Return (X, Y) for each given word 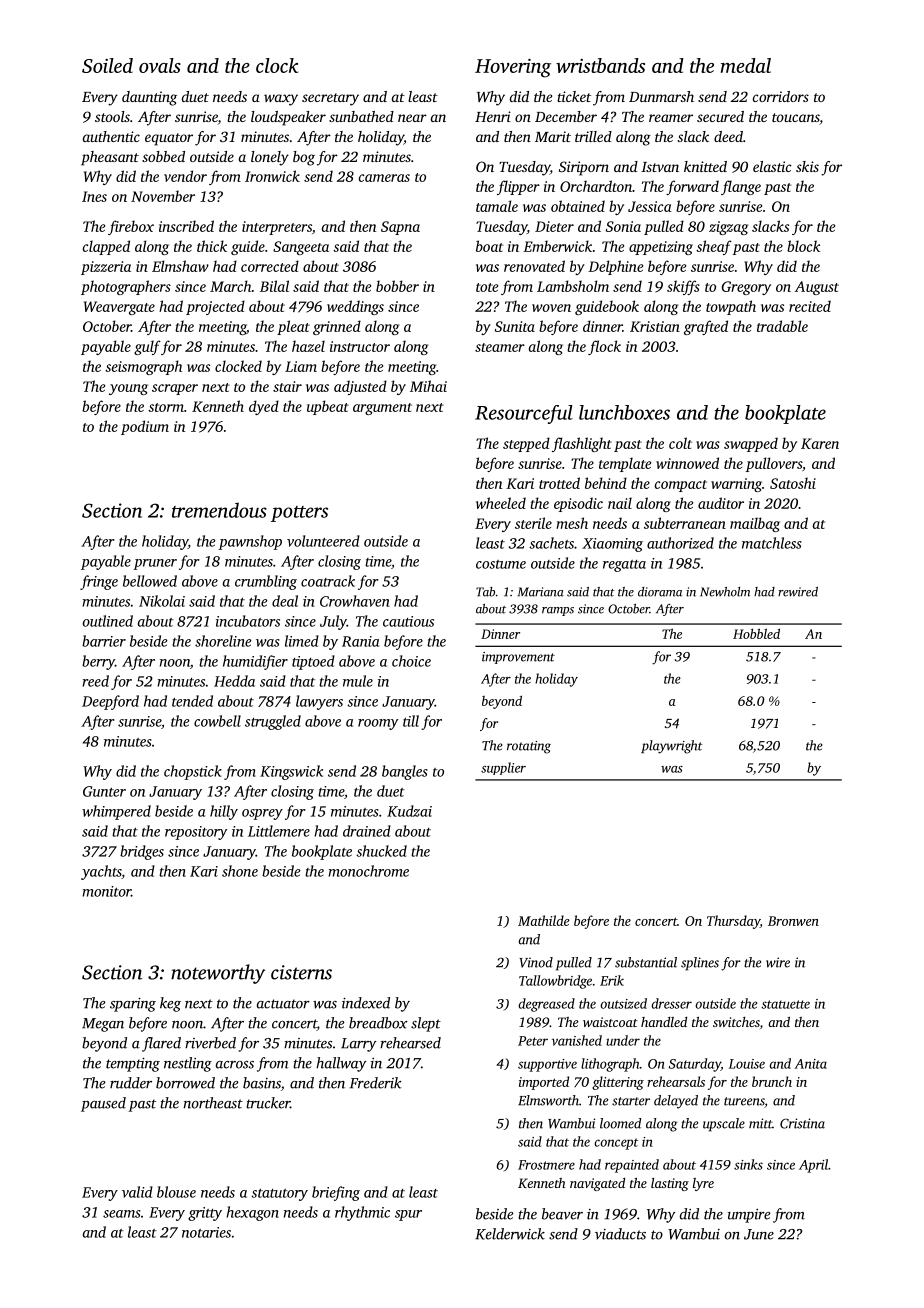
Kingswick (291, 772)
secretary (330, 99)
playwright (672, 747)
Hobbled (756, 633)
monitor (106, 891)
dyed (264, 407)
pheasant (110, 158)
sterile (533, 523)
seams (122, 1214)
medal (746, 65)
